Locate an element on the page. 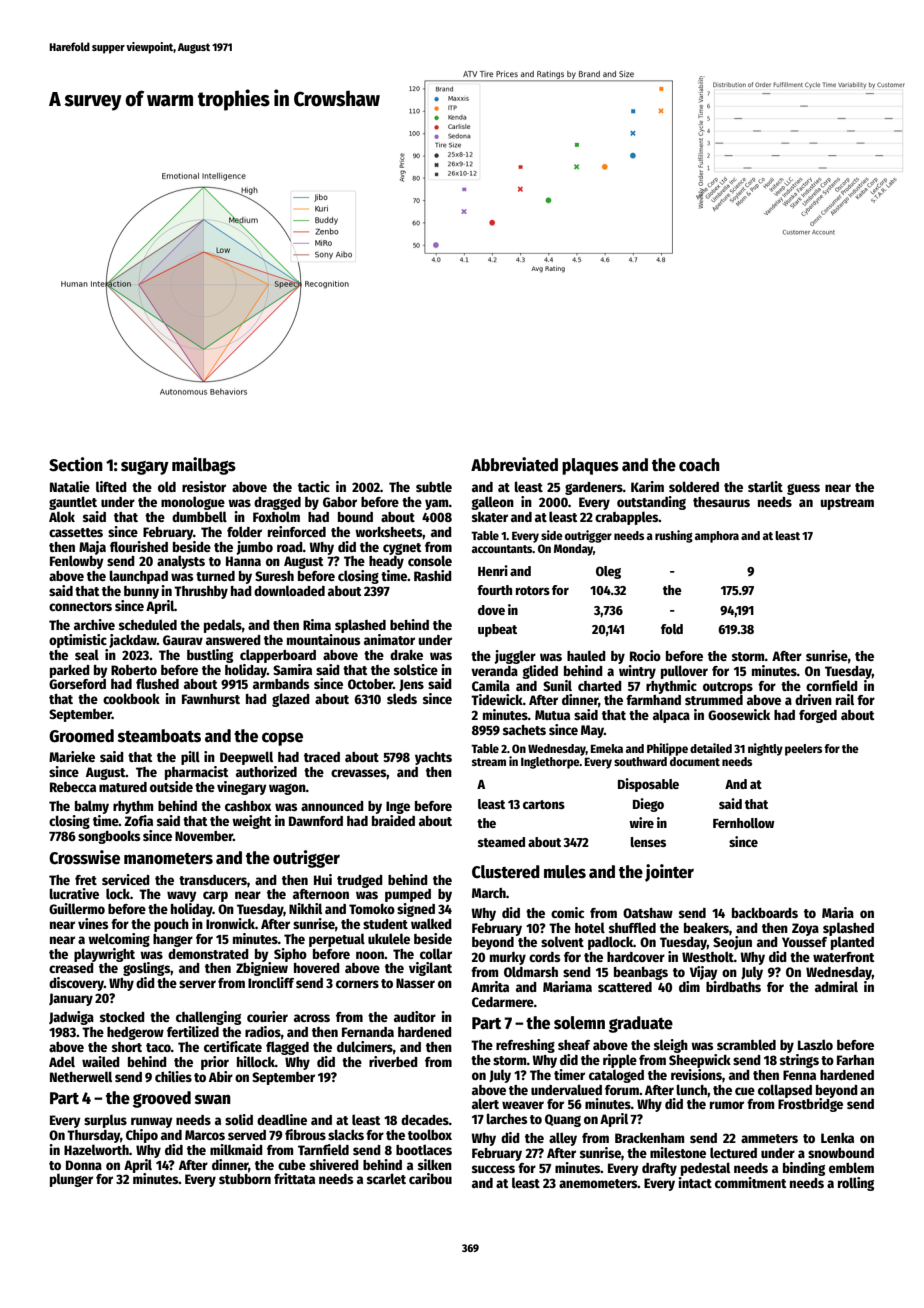 This document has width=924, height=1308. cashbox is located at coordinates (248, 806).
